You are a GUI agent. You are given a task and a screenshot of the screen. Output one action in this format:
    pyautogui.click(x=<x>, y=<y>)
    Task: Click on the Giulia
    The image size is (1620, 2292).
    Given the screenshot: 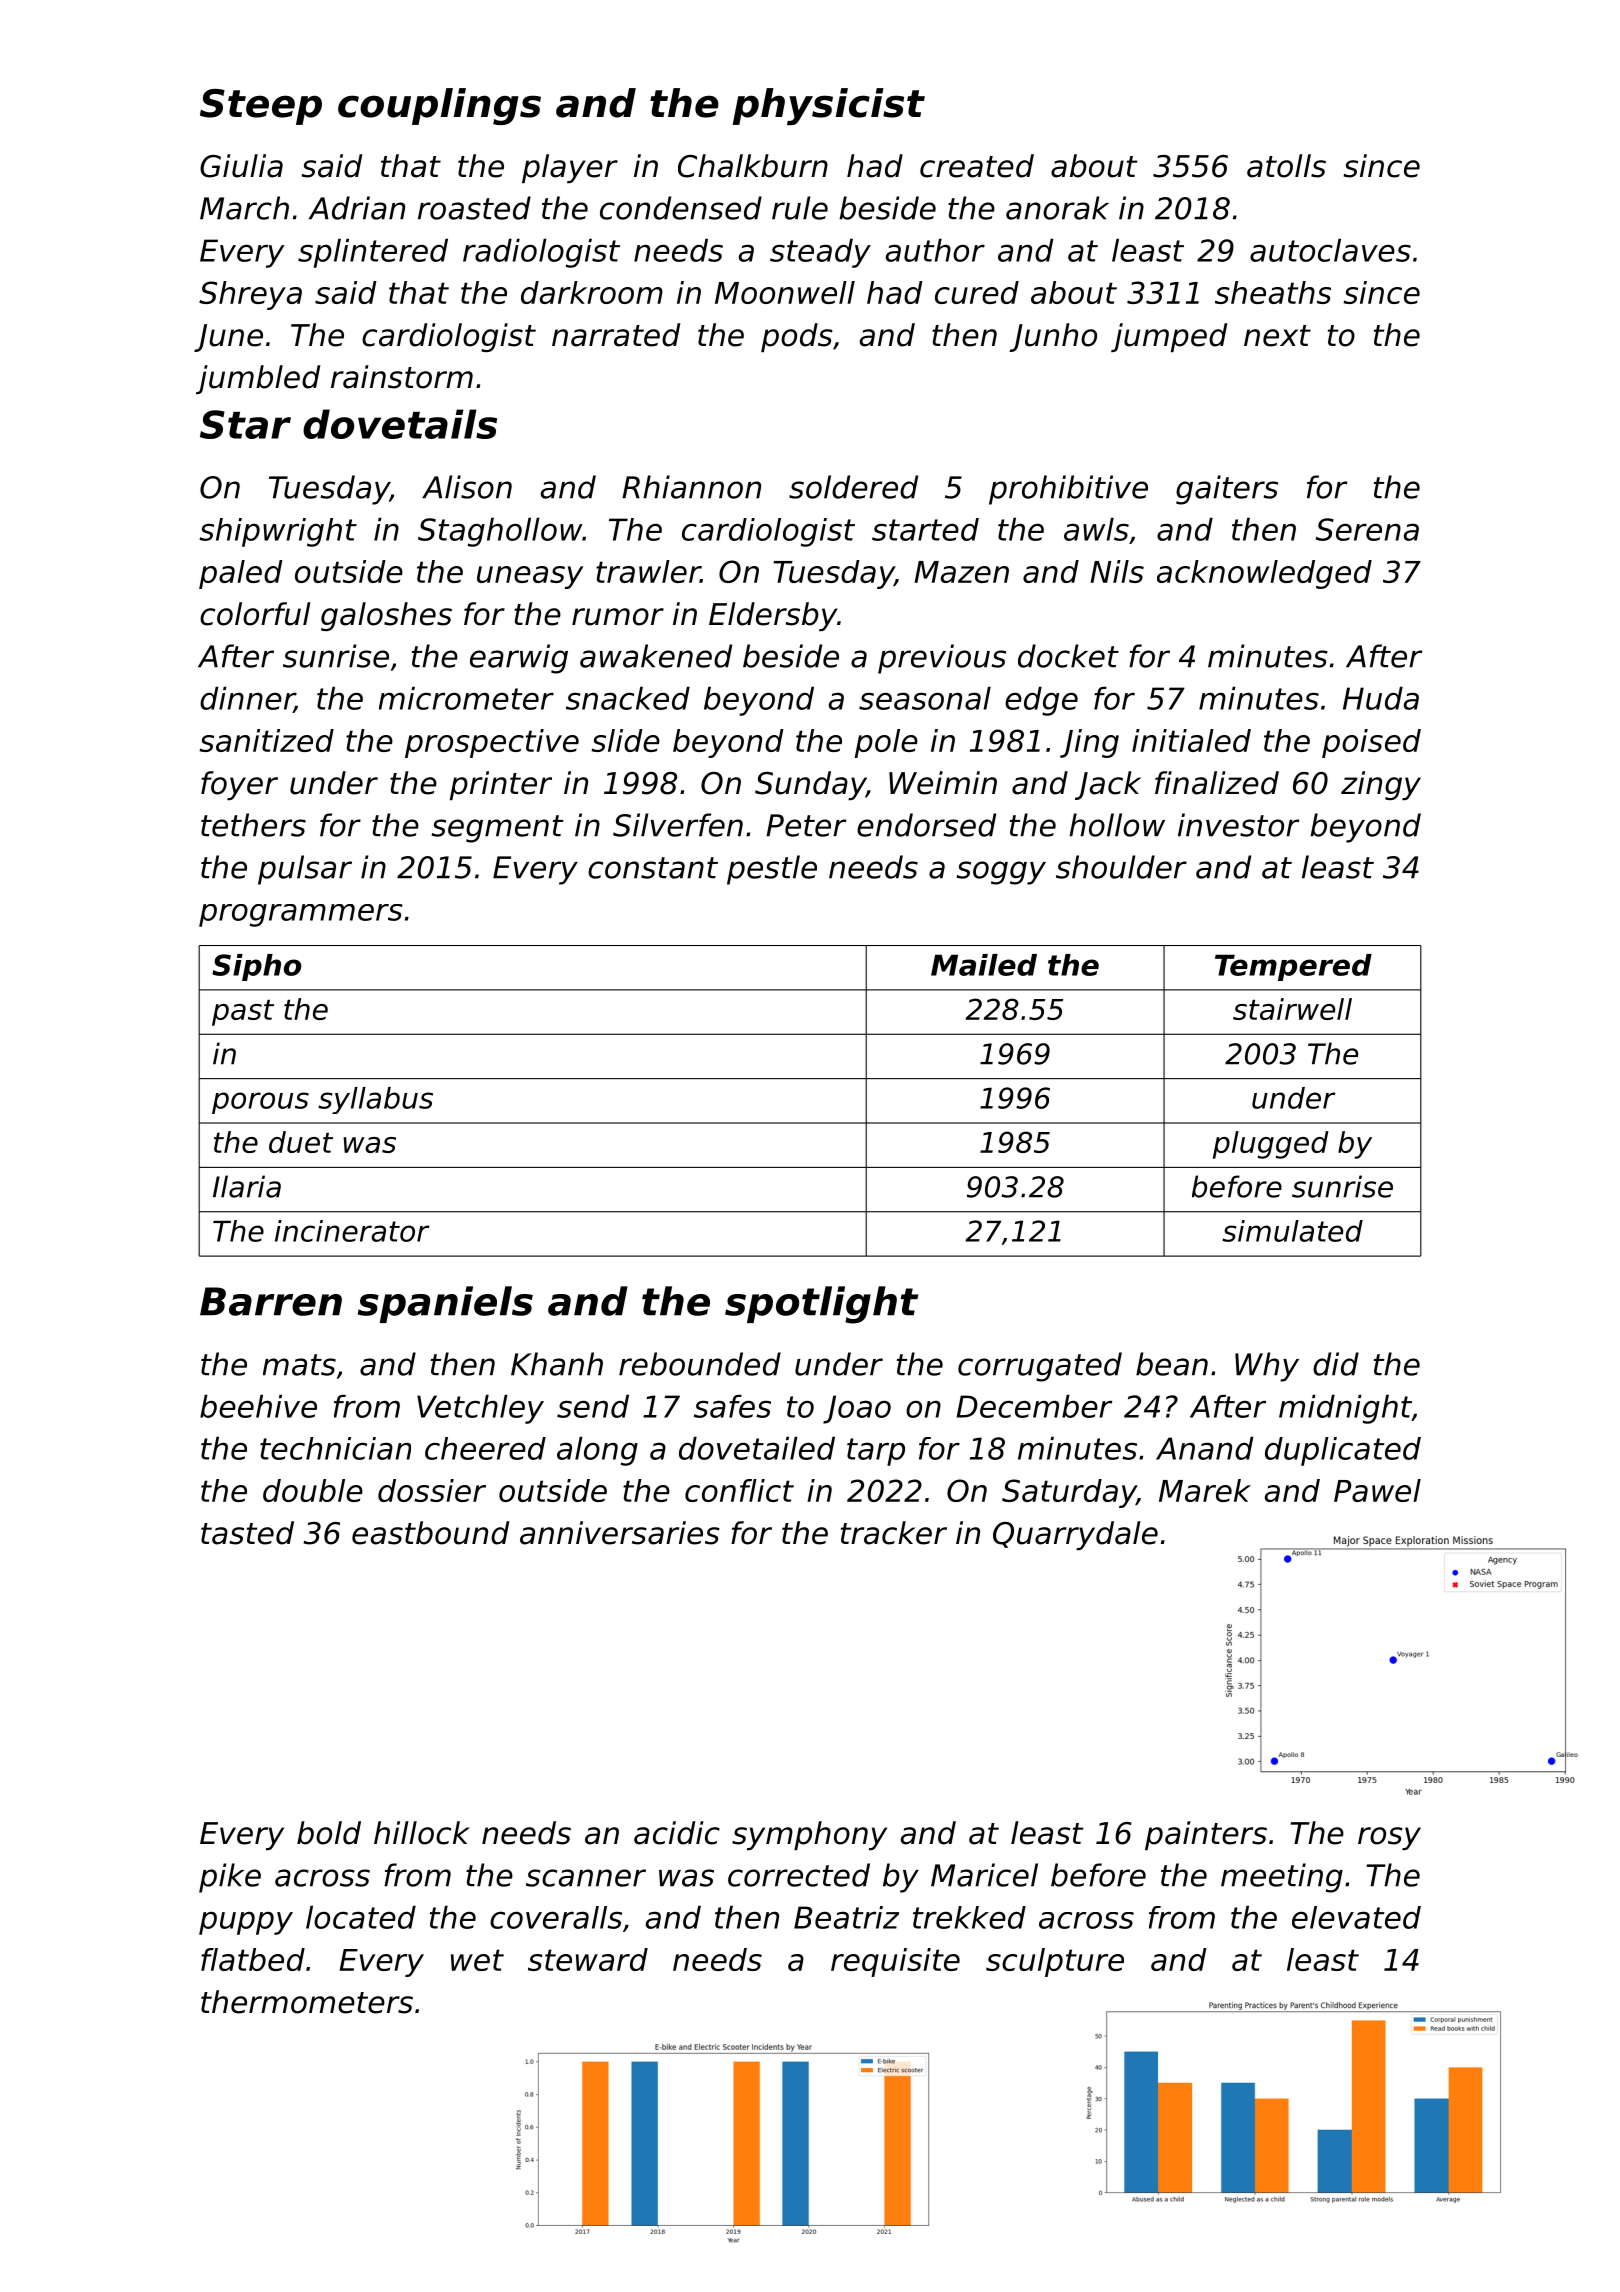 What is the action you would take?
    pyautogui.click(x=241, y=166)
